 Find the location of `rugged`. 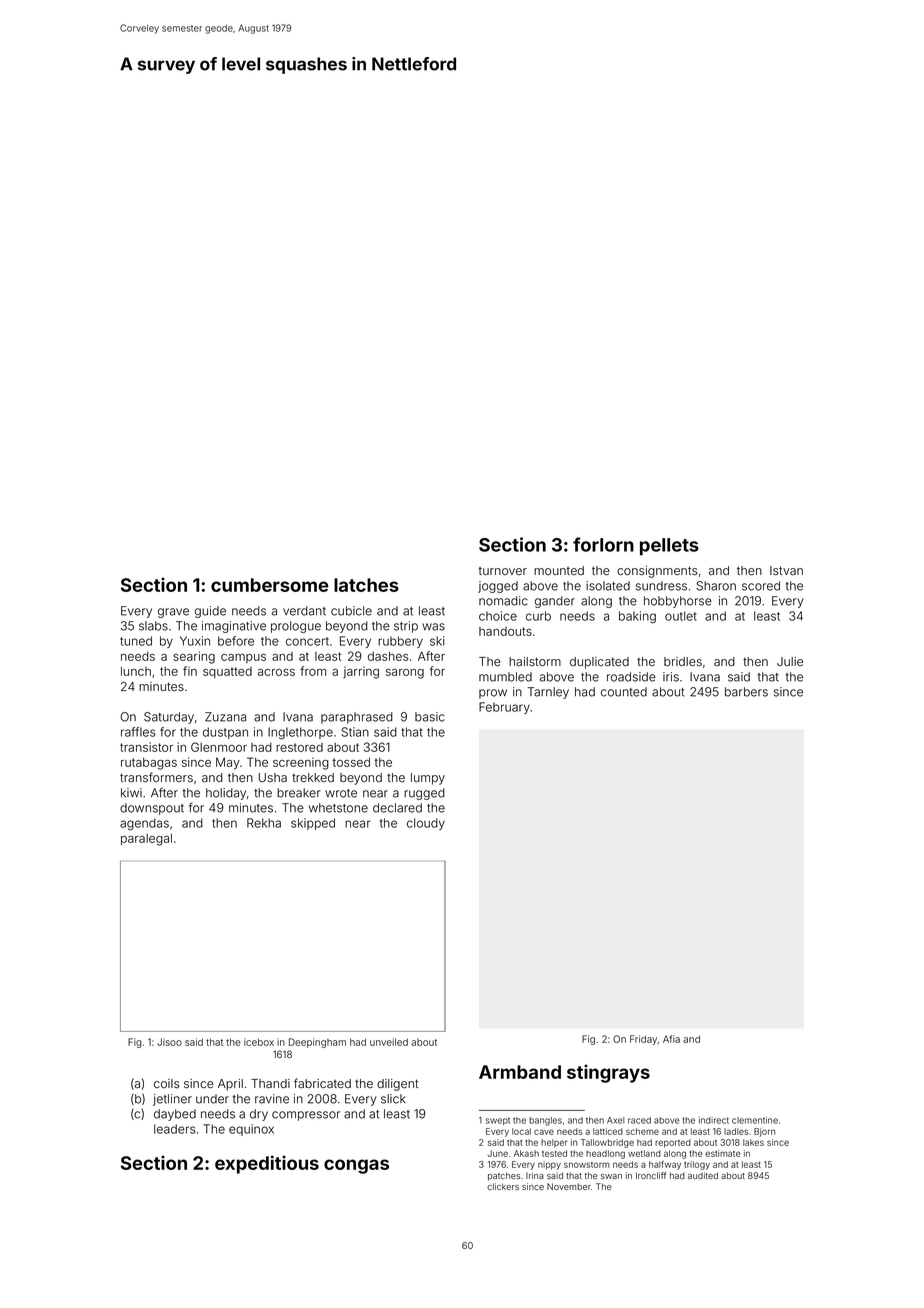

rugged is located at coordinates (424, 794).
